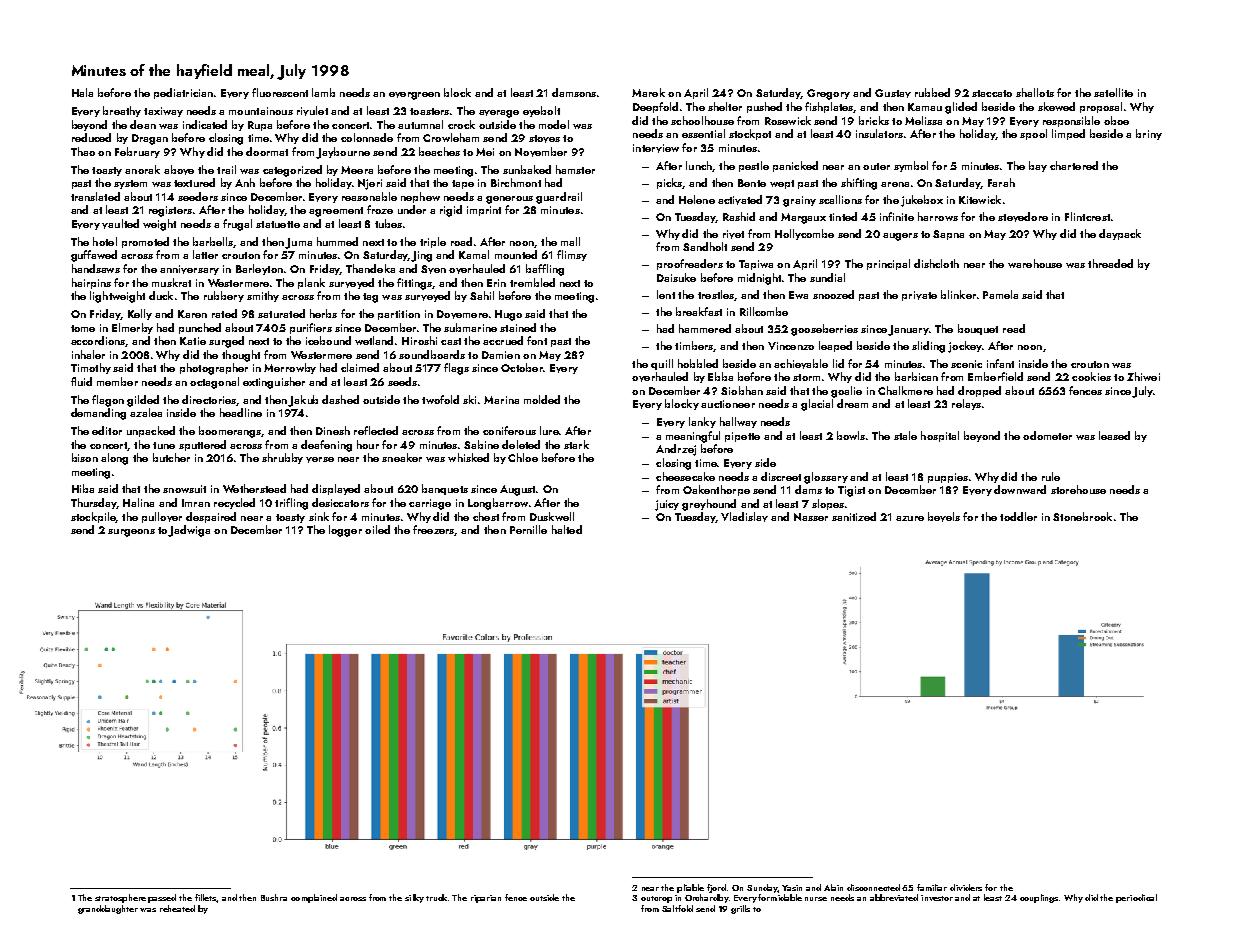 This screenshot has width=1233, height=952. Describe the element at coordinates (922, 201) in the screenshot. I see `jukebox` at that location.
